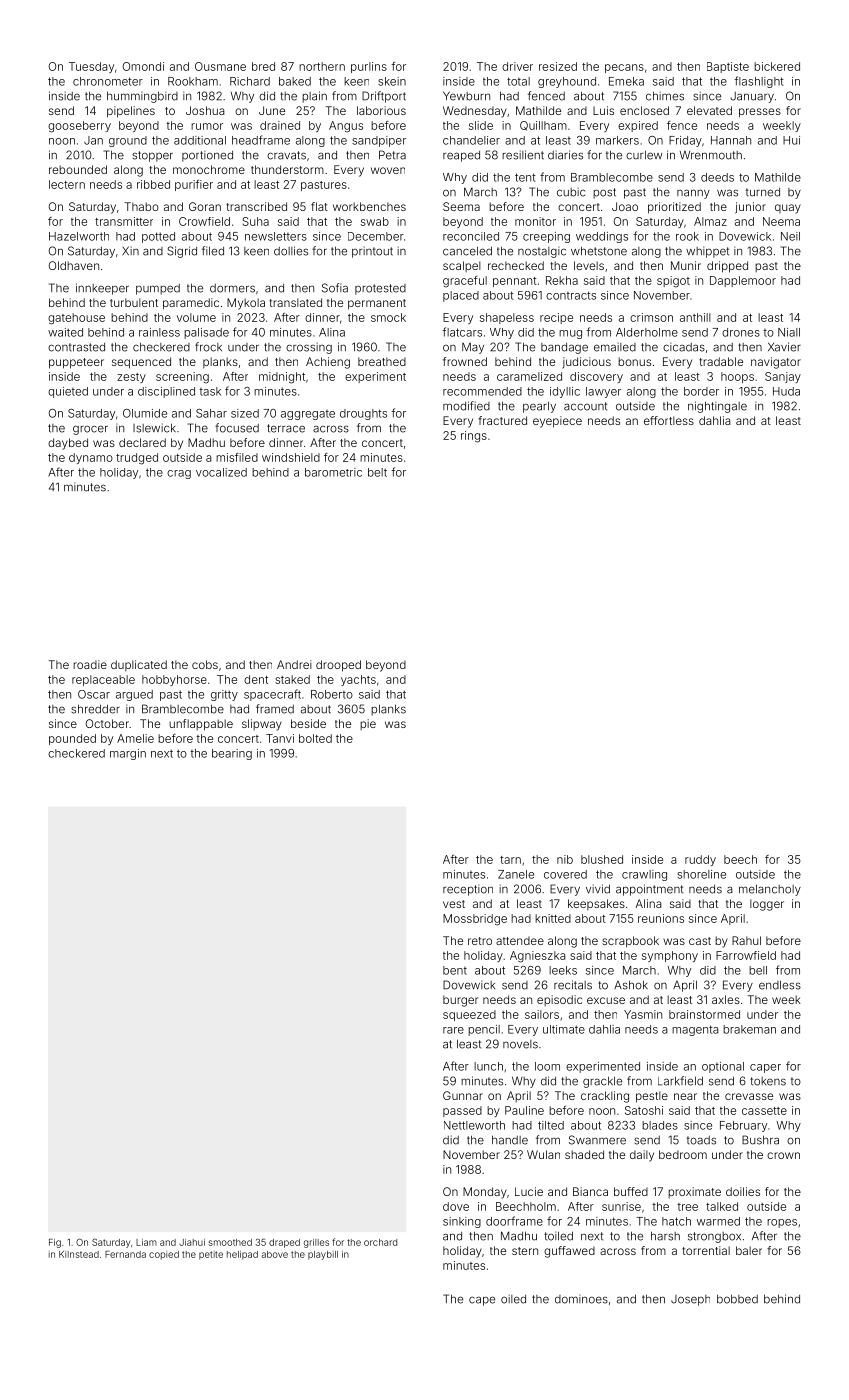  What do you see at coordinates (461, 296) in the screenshot?
I see `placed` at bounding box center [461, 296].
